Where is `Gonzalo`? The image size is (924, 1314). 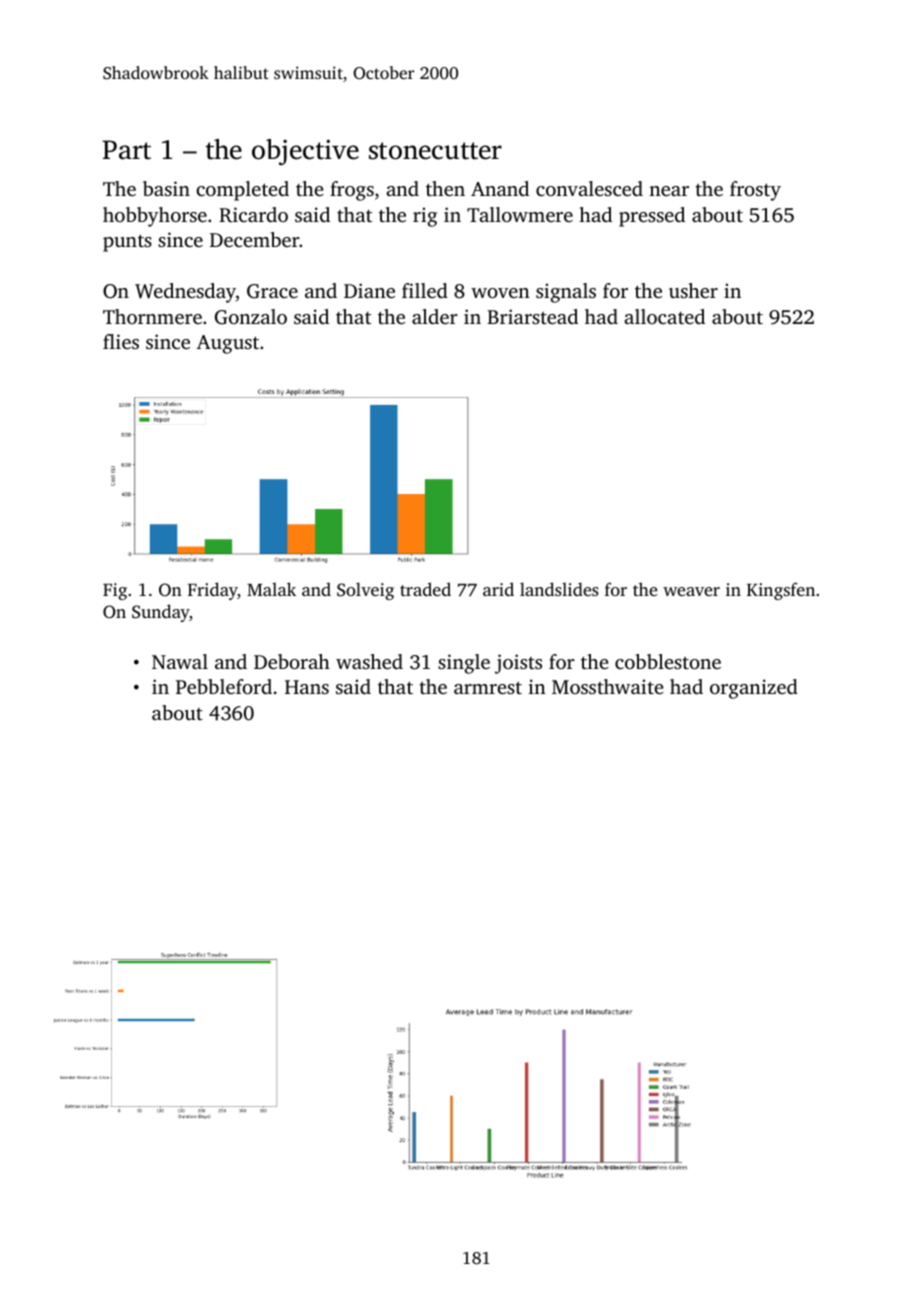
Gonzalo is located at coordinates (251, 317).
